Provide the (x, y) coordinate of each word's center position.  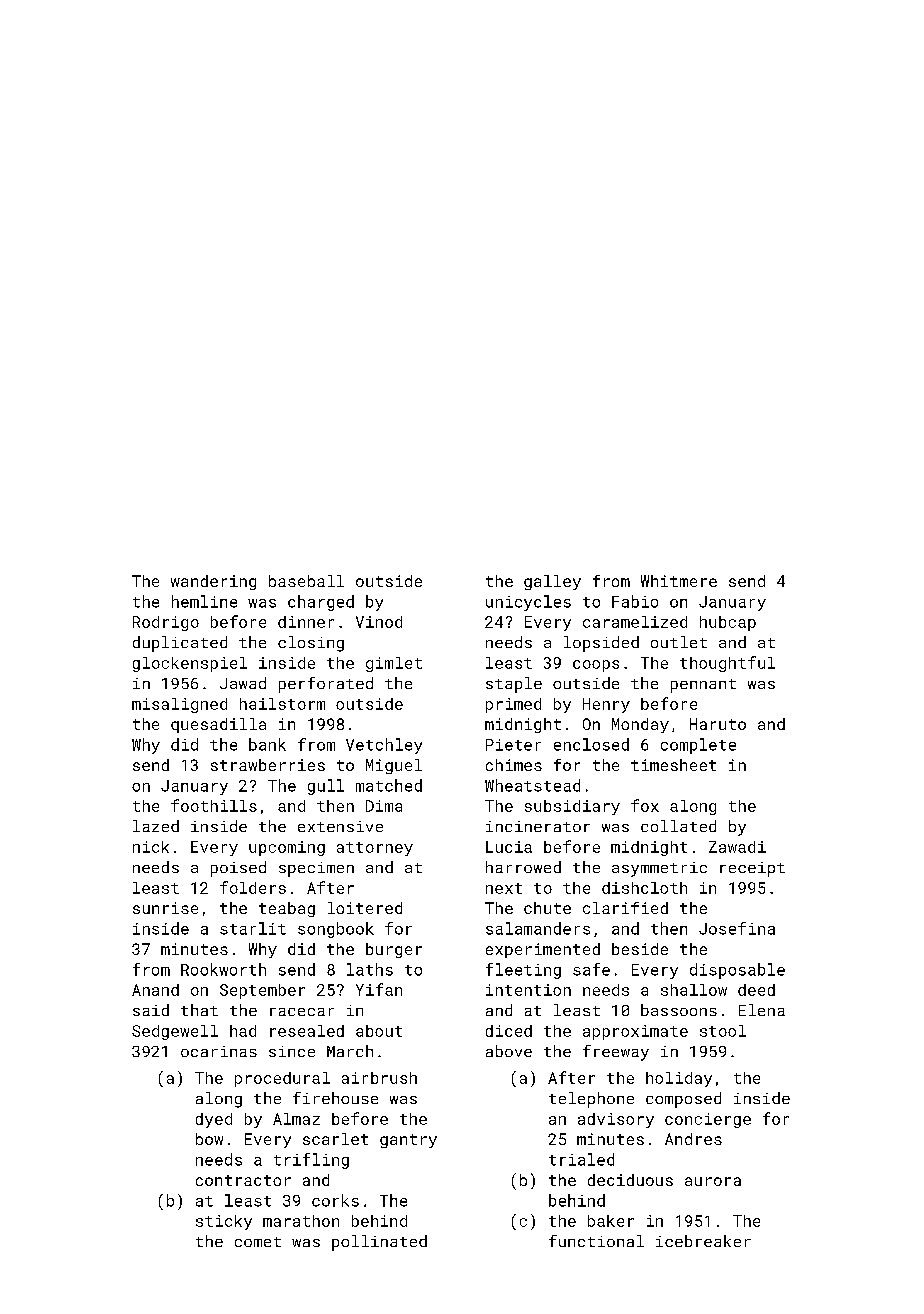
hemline (204, 601)
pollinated (379, 1243)
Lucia (509, 847)
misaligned (179, 705)
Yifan (379, 989)
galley (552, 582)
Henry (606, 705)
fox (645, 805)
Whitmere (679, 581)
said (151, 1010)
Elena (762, 1010)
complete (698, 746)
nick (151, 847)
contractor (243, 1180)
